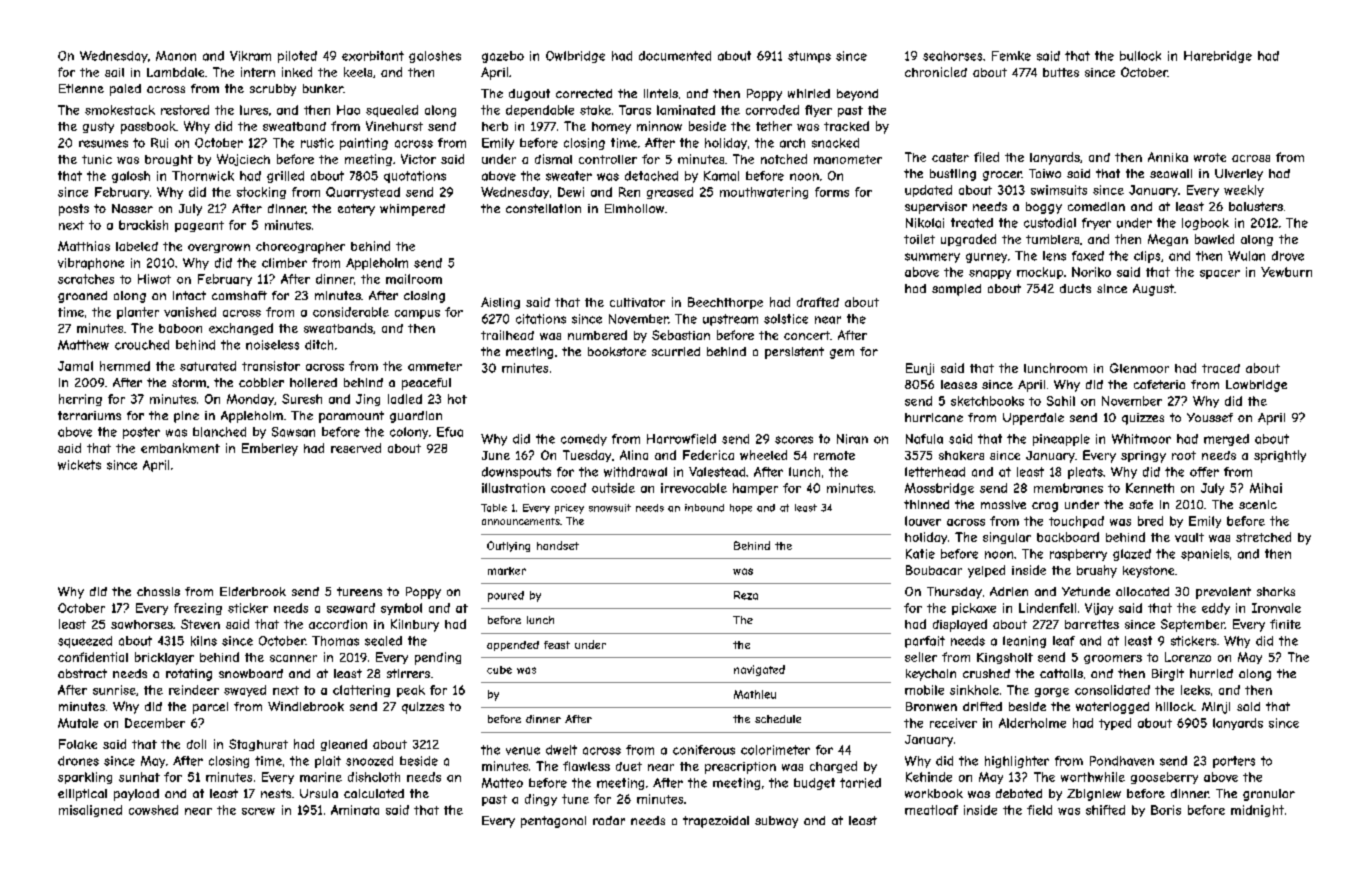 The width and height of the document is (1372, 887). What do you see at coordinates (794, 440) in the document?
I see `scores` at bounding box center [794, 440].
